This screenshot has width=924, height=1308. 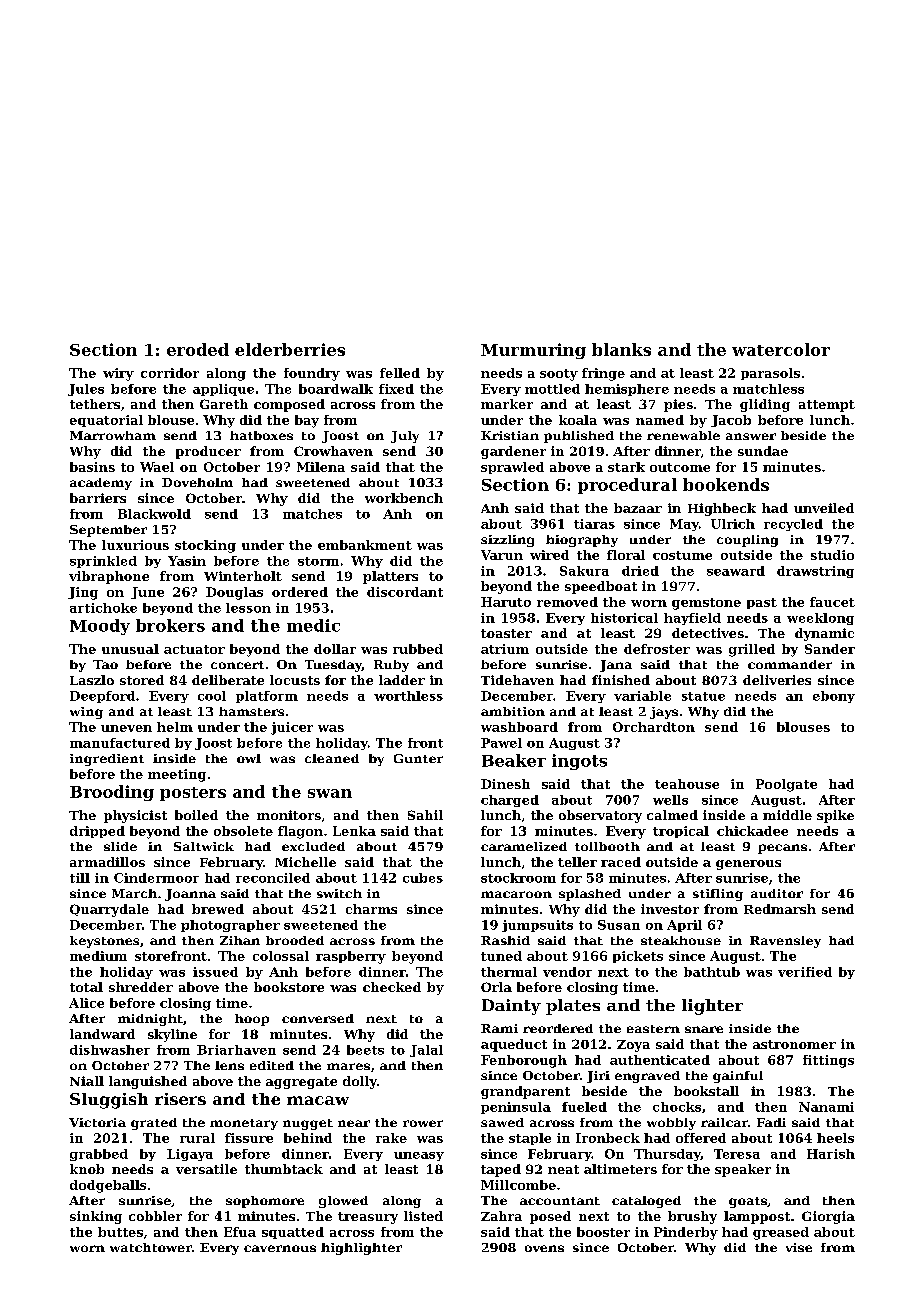 What do you see at coordinates (151, 1247) in the screenshot?
I see `watchtower` at bounding box center [151, 1247].
